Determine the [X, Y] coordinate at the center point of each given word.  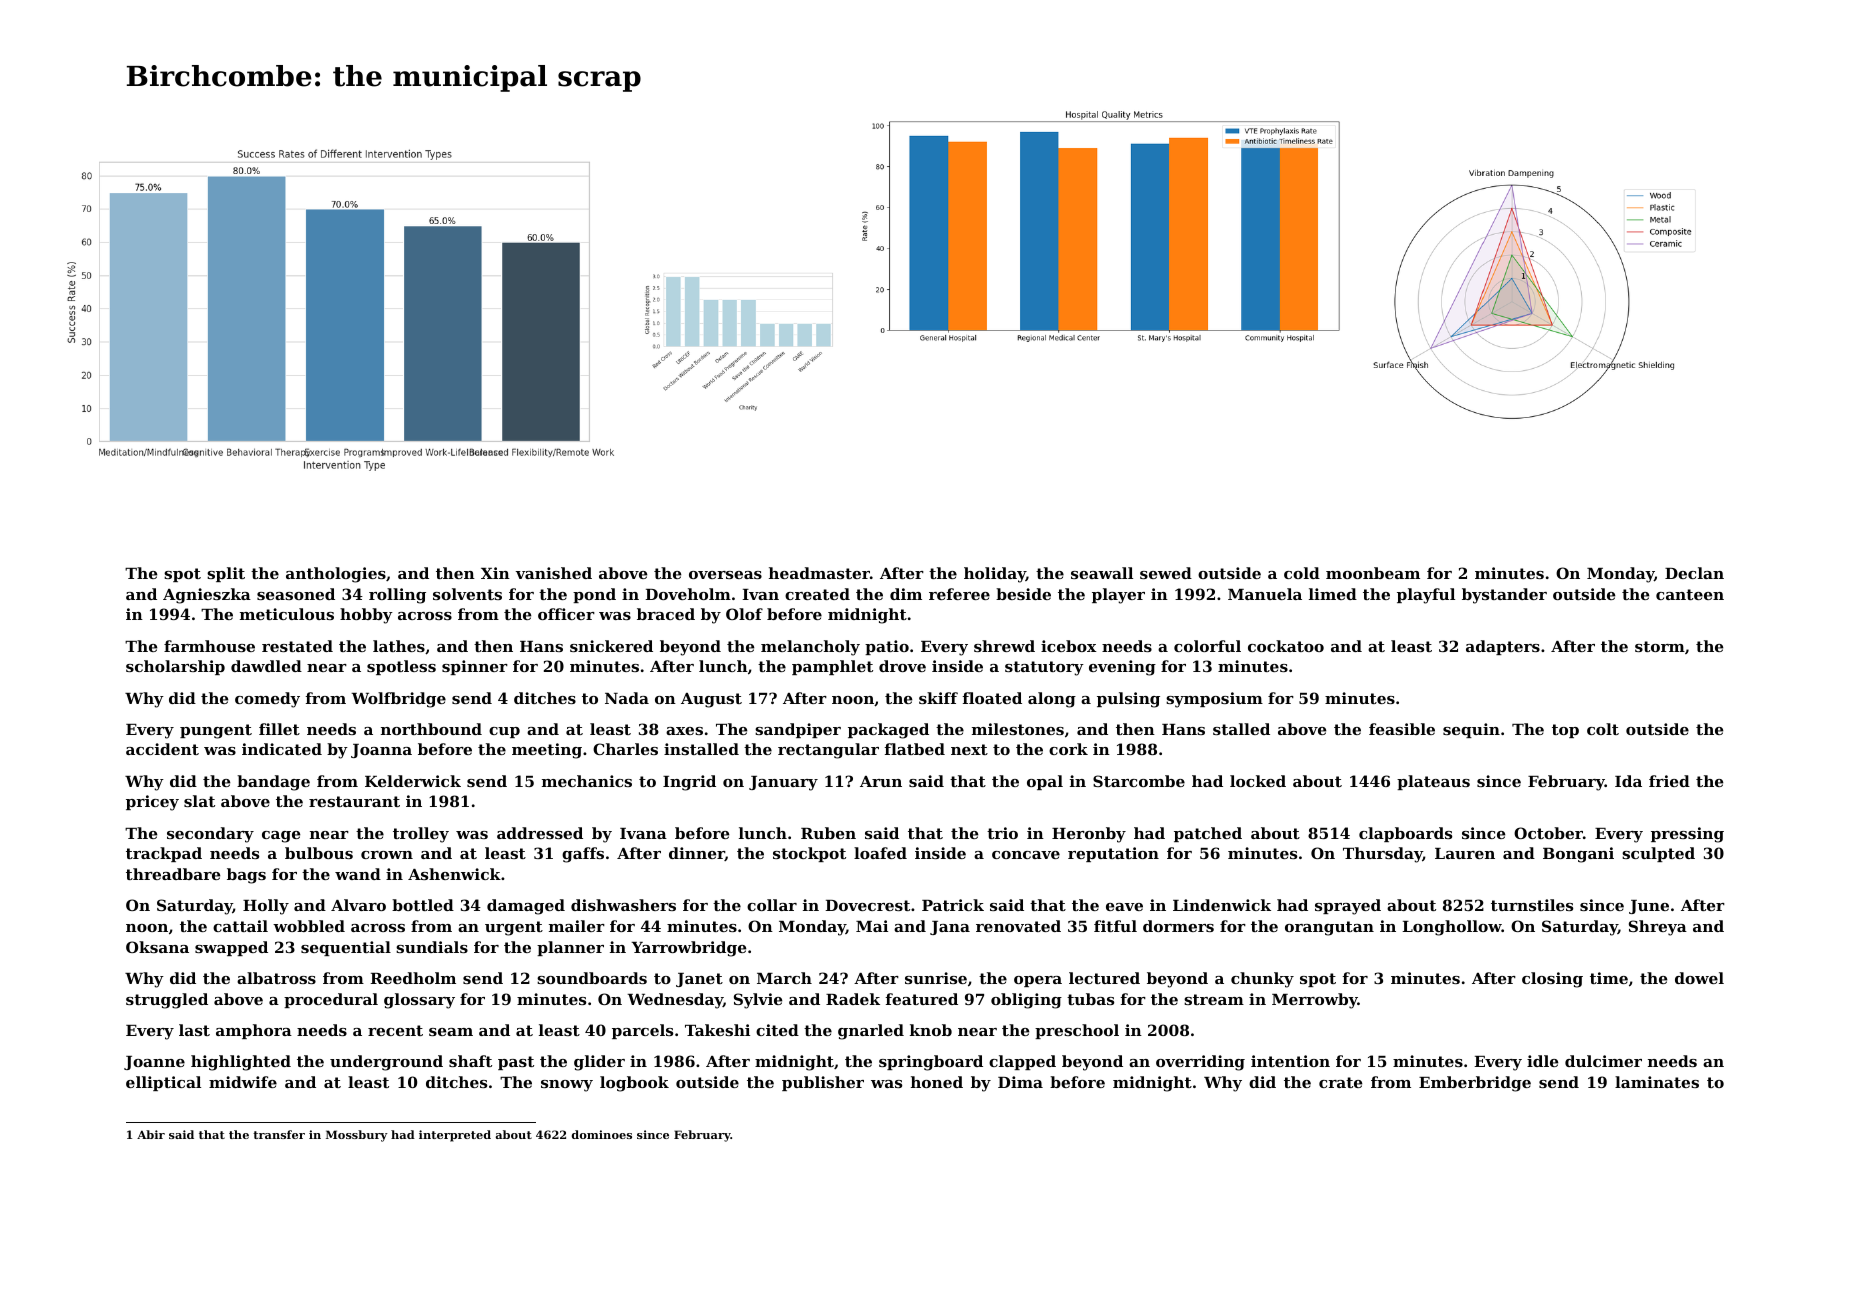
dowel [1699, 978]
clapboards [1405, 834]
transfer [279, 1134]
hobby [366, 616]
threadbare [173, 874]
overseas [725, 575]
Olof [744, 614]
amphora [254, 1031]
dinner [697, 854]
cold [1302, 573]
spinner [475, 667]
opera [1038, 981]
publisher [823, 1083]
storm [1660, 646]
